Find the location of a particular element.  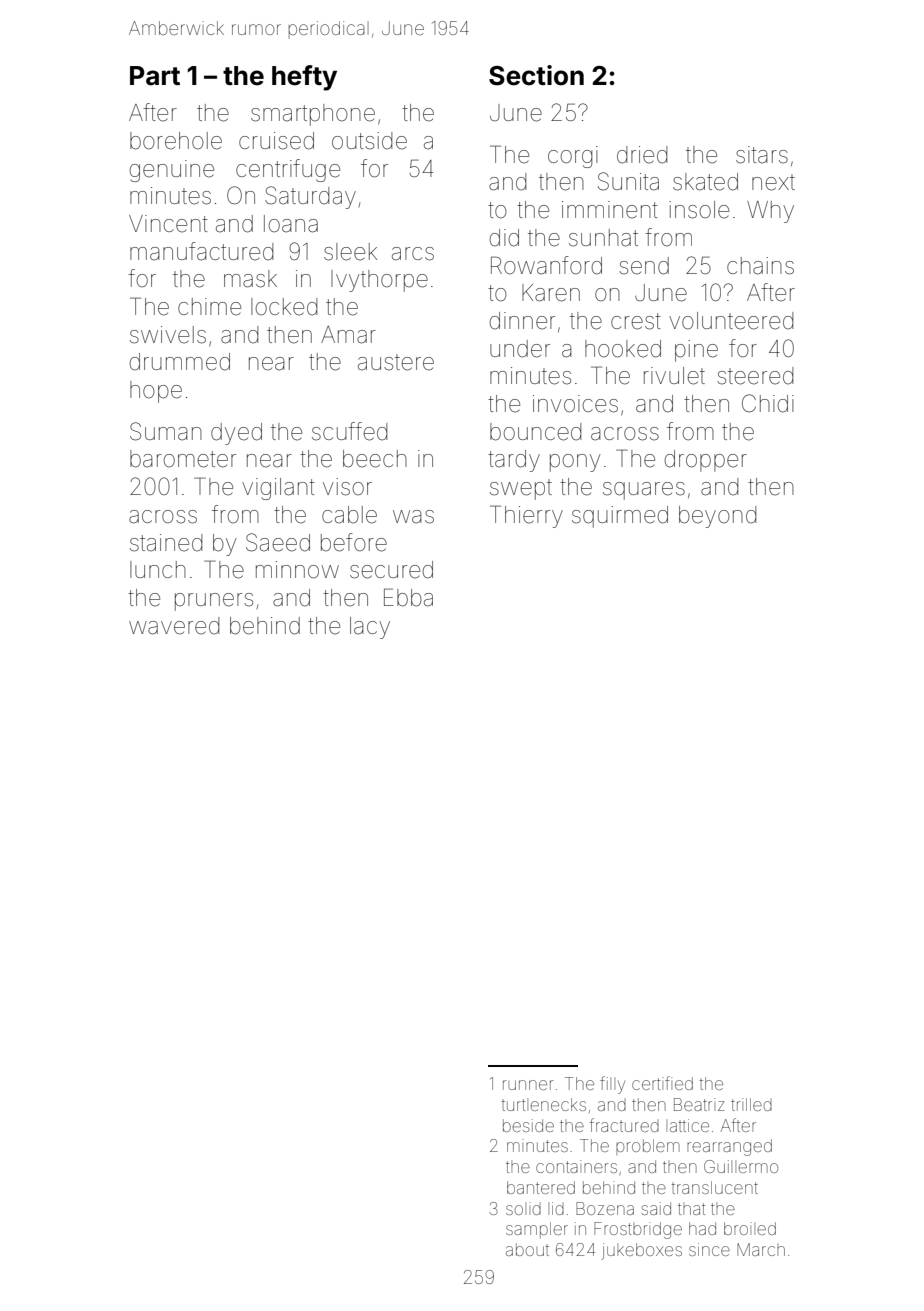

invoices is located at coordinates (575, 404).
